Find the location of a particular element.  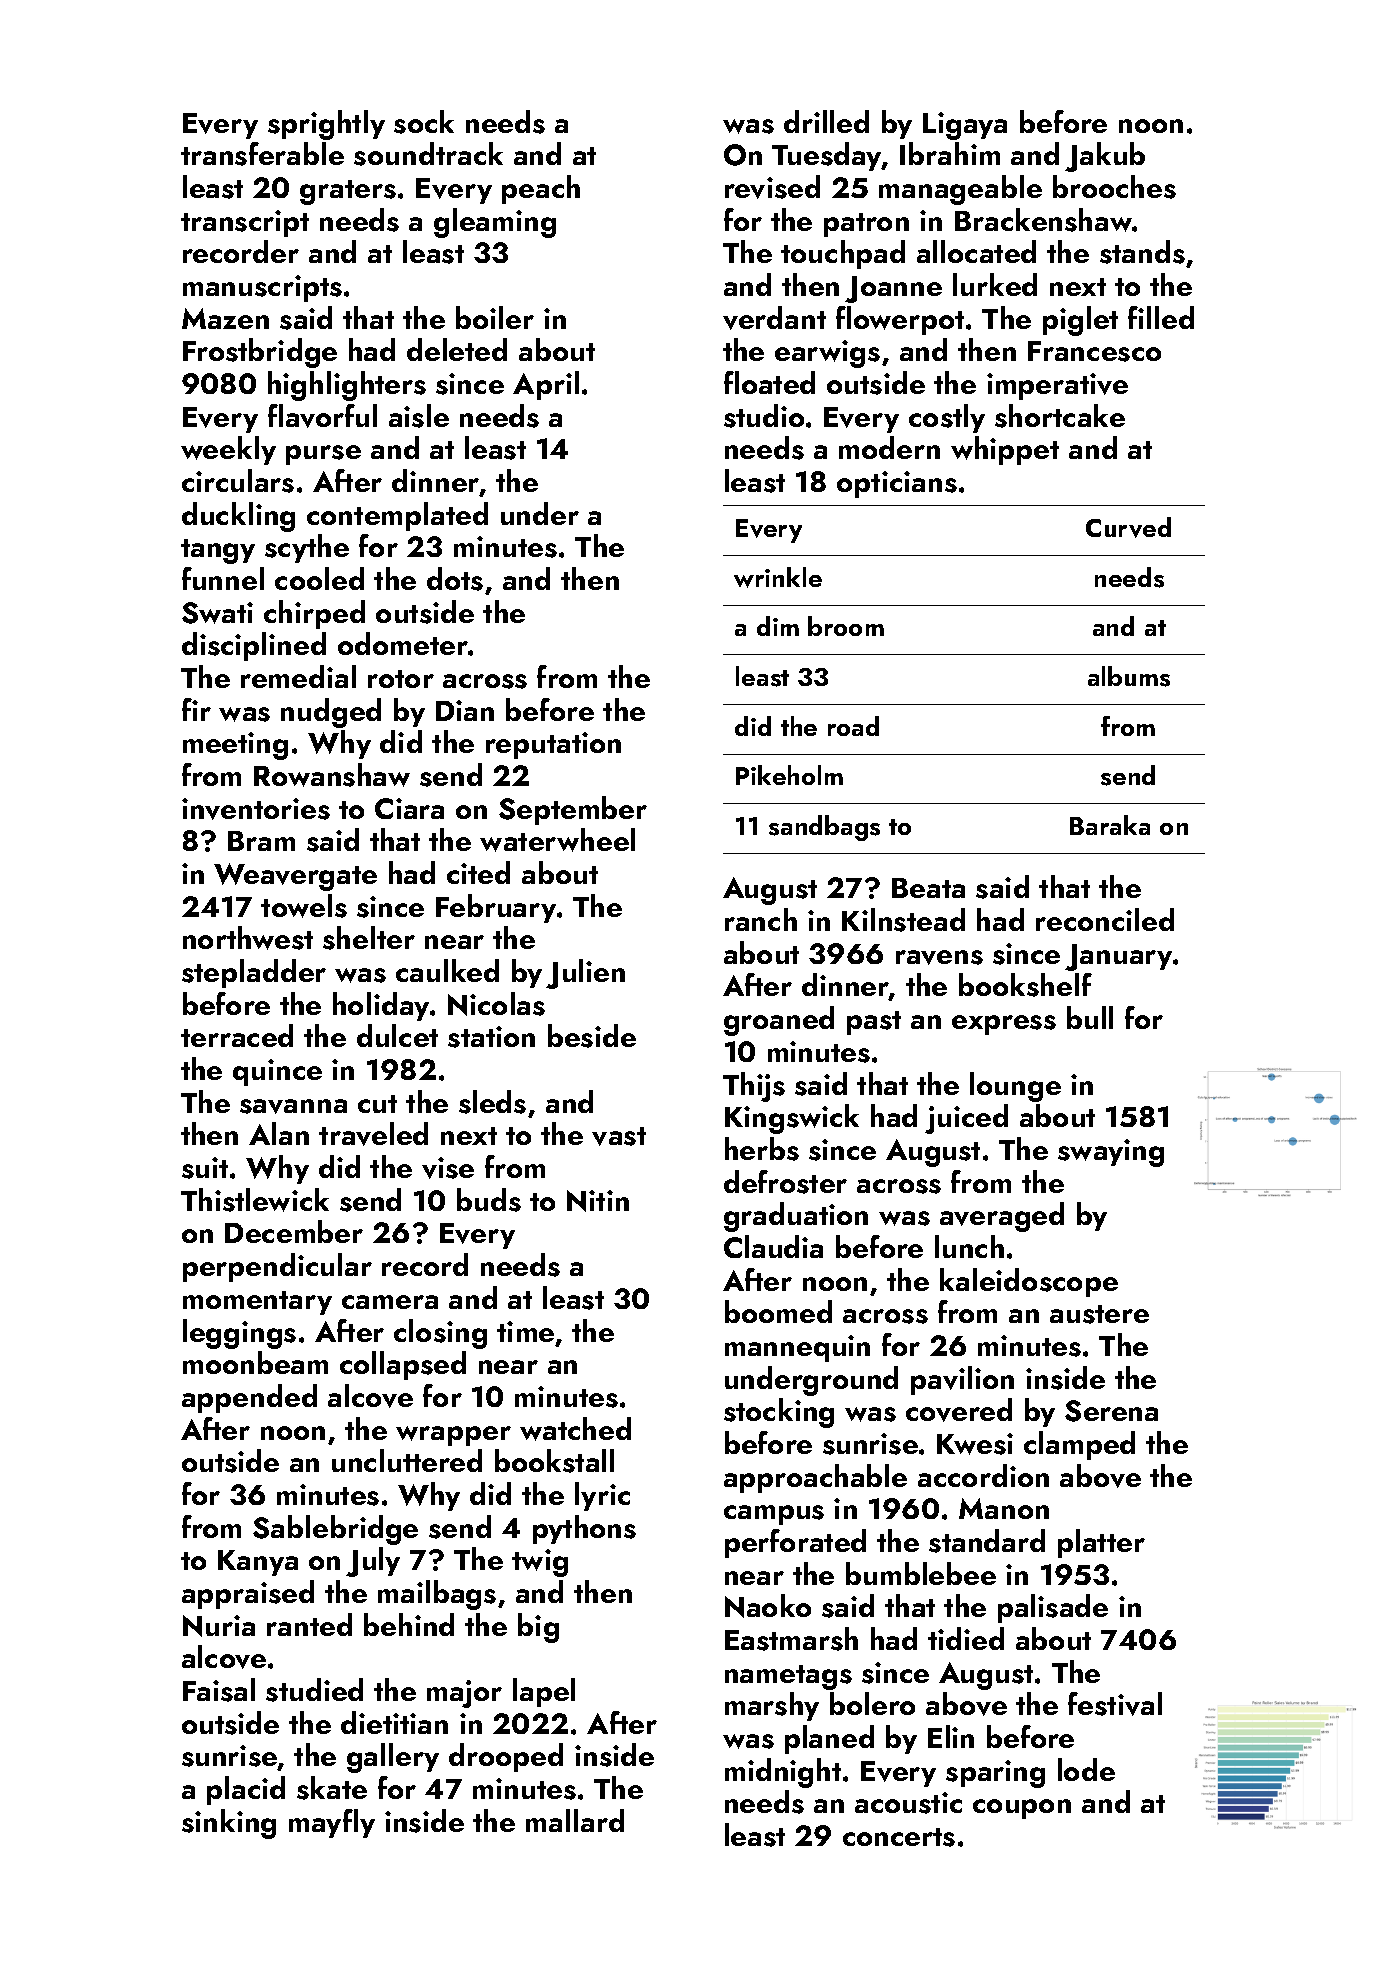

concerts is located at coordinates (899, 1837).
